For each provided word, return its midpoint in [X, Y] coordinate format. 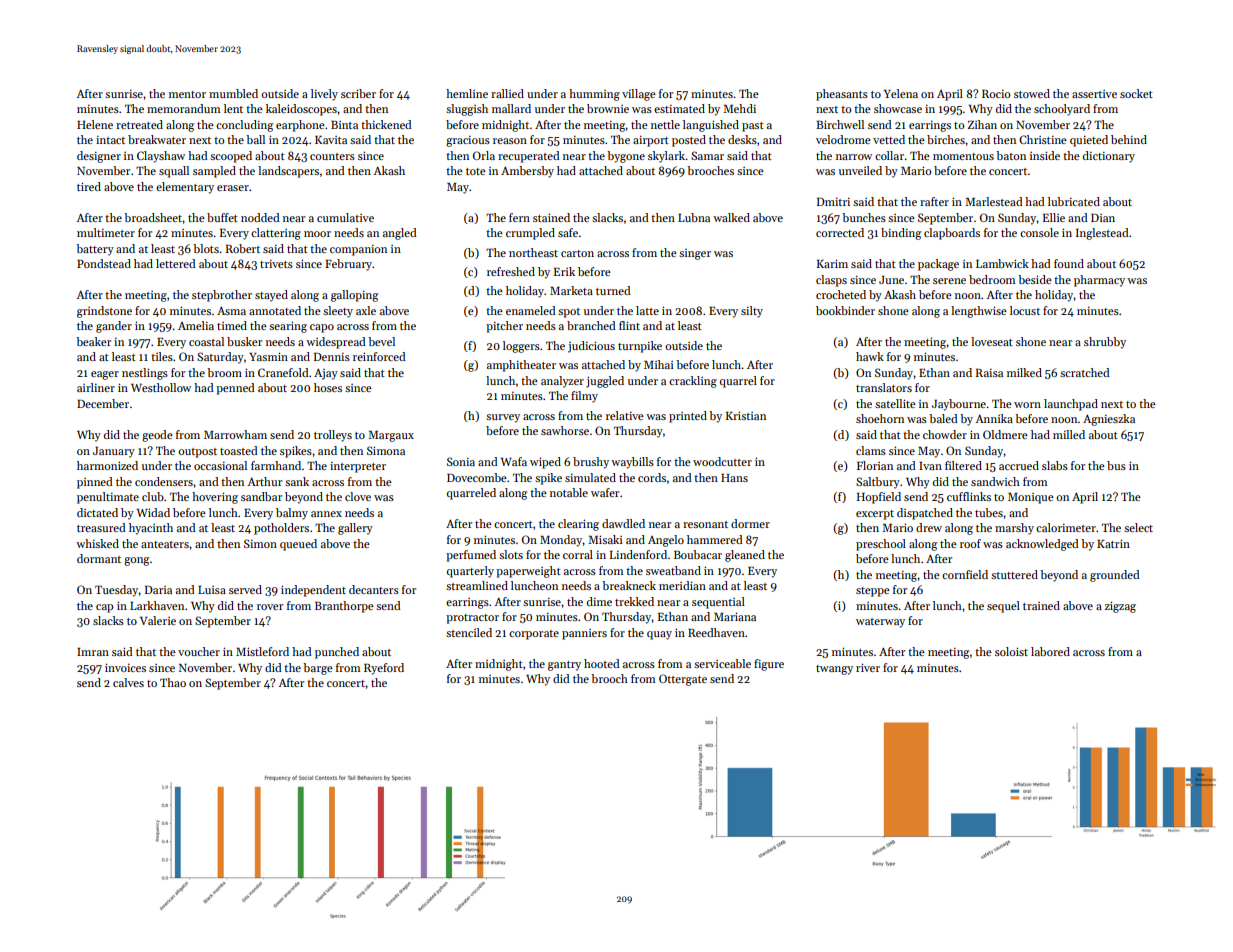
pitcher [504, 327]
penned [235, 389]
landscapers [288, 172]
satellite [895, 403]
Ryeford [384, 669]
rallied [507, 93]
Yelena [901, 93]
